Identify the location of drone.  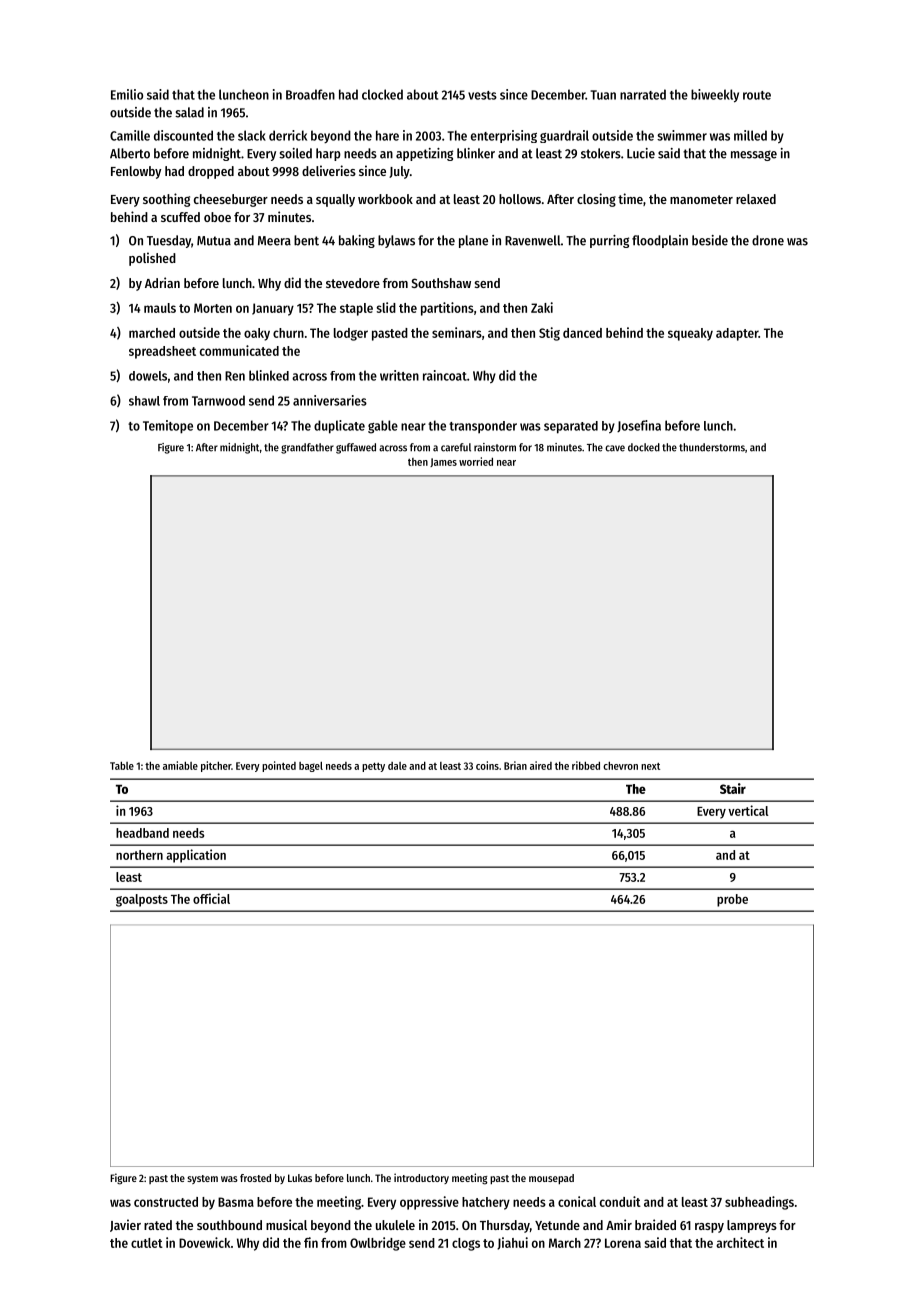
(768, 240).
